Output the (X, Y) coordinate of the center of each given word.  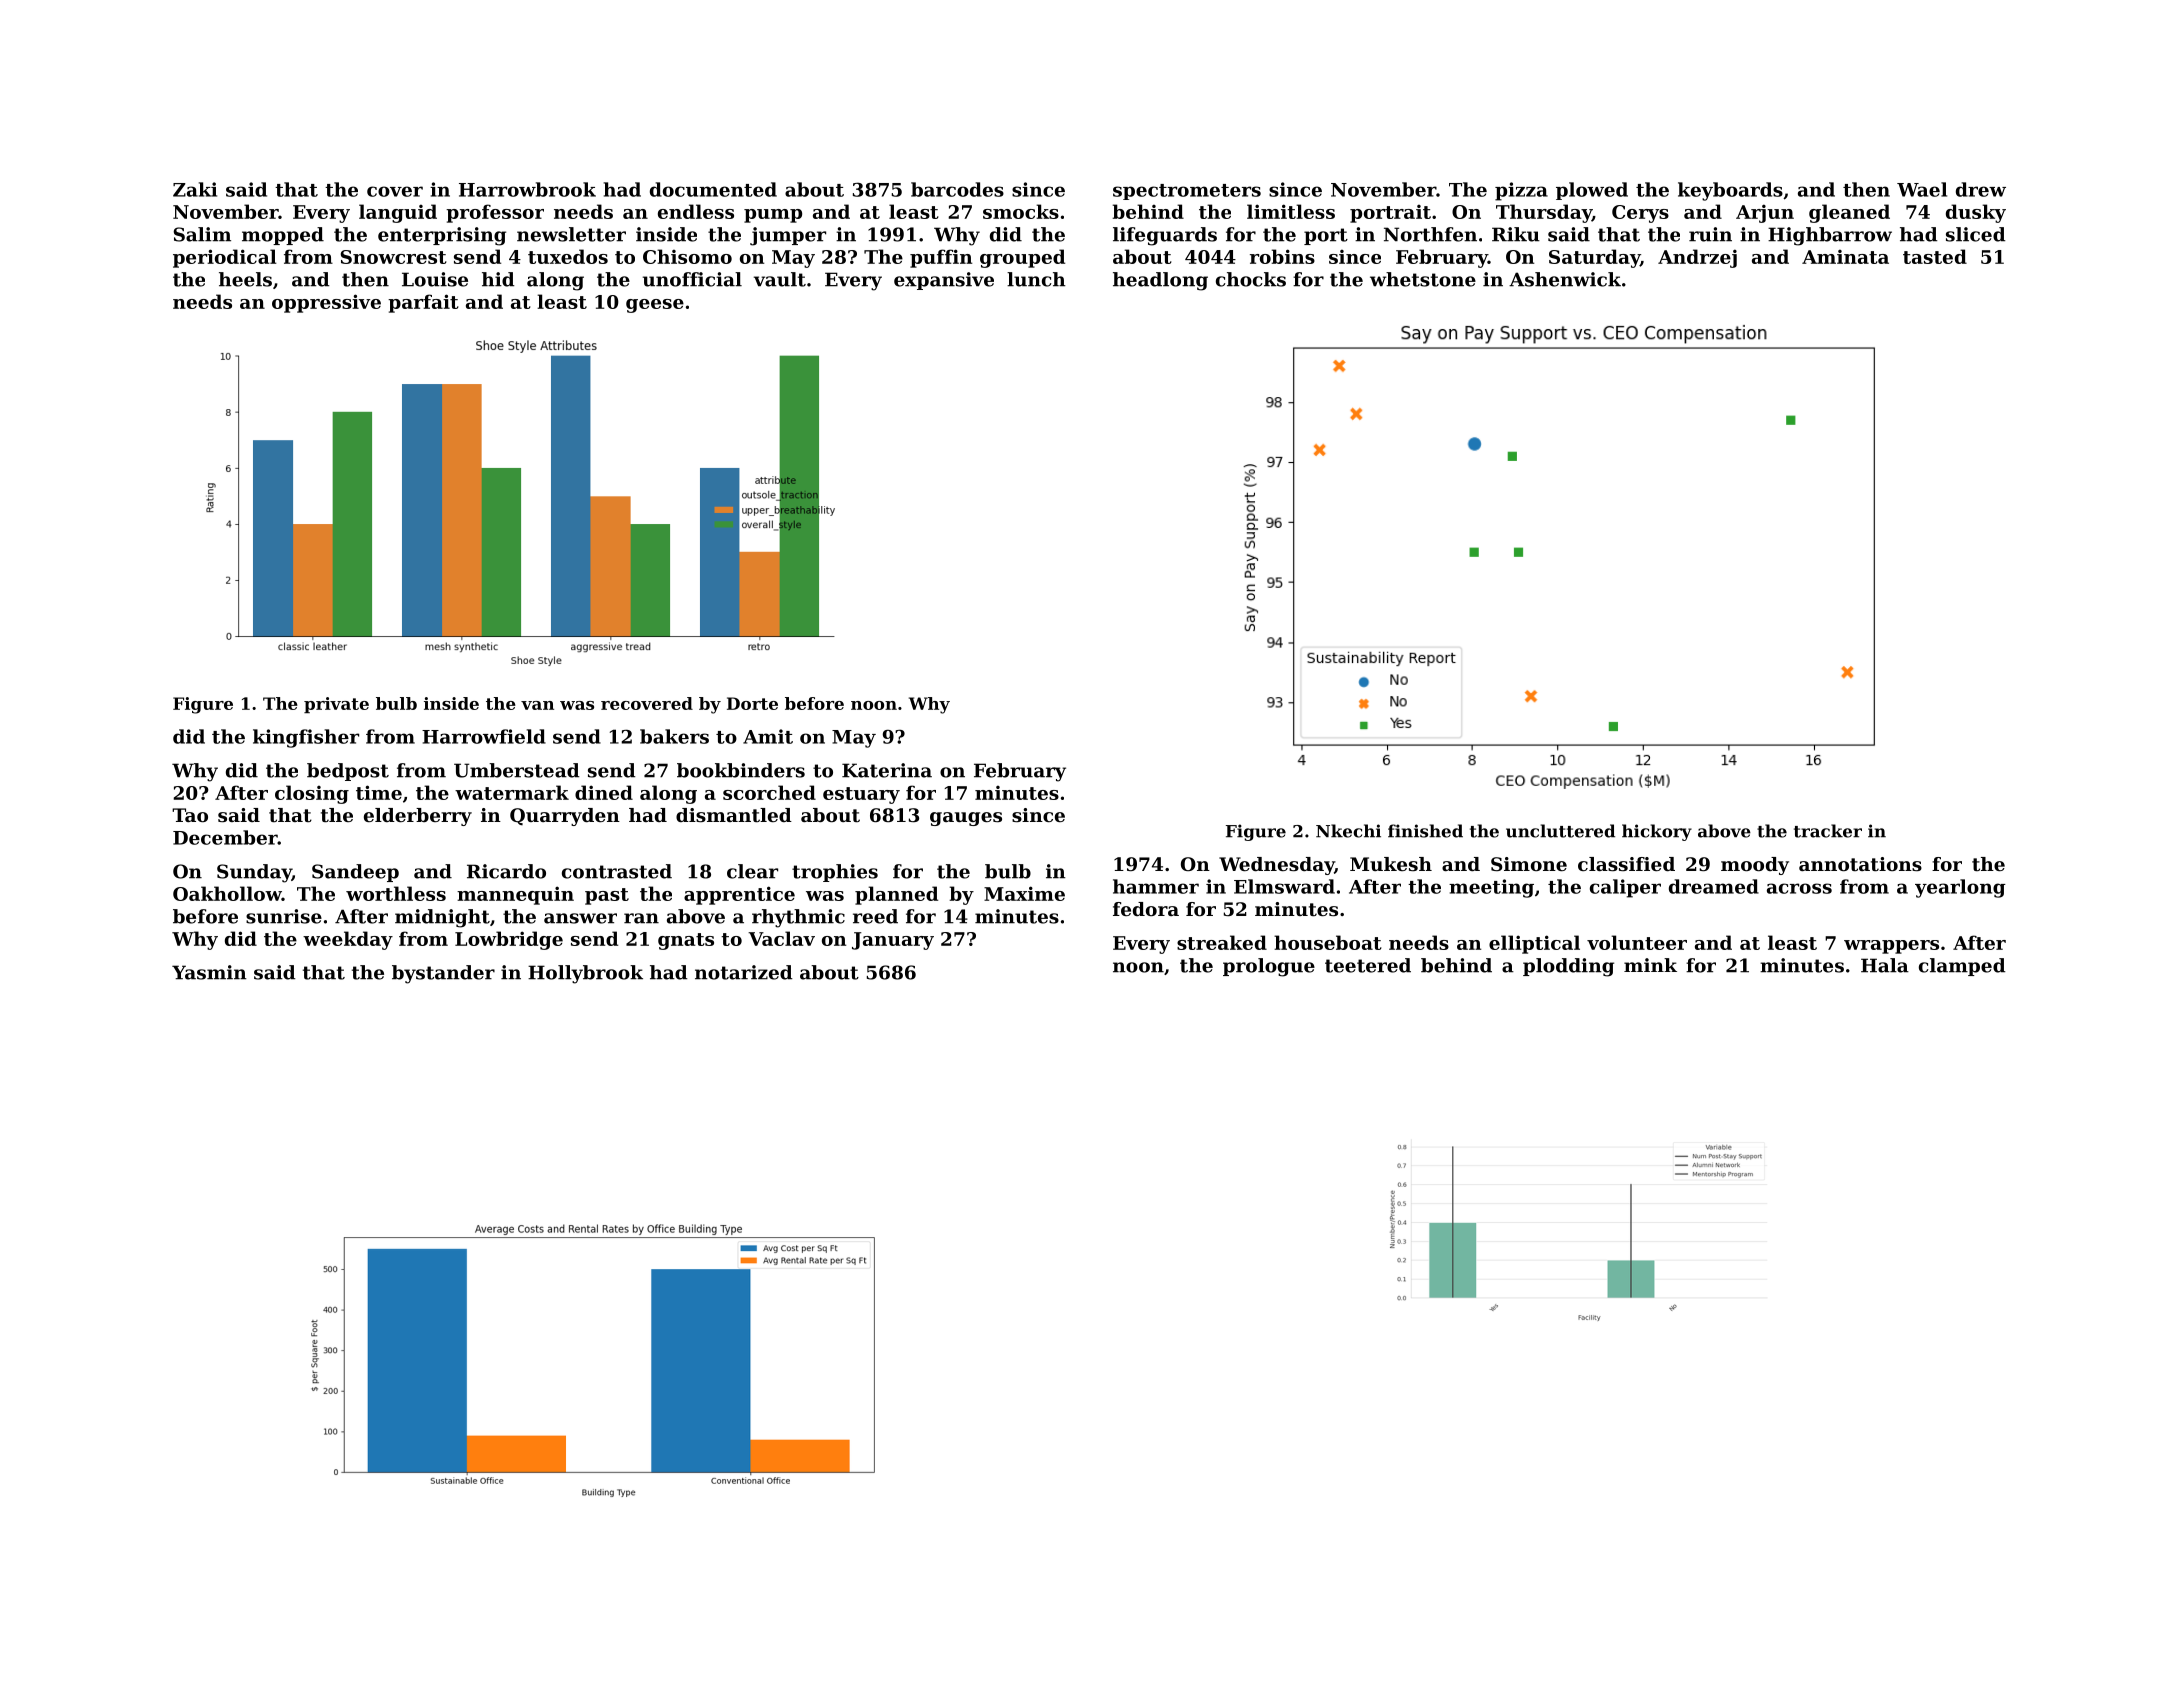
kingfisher (306, 738)
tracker (1828, 831)
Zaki (195, 189)
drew (1981, 189)
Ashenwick (1565, 279)
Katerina (887, 770)
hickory (1657, 832)
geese (655, 306)
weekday (348, 940)
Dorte (752, 703)
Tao (190, 815)
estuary (861, 795)
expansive (944, 281)
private (336, 705)
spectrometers (1187, 192)
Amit (768, 736)
